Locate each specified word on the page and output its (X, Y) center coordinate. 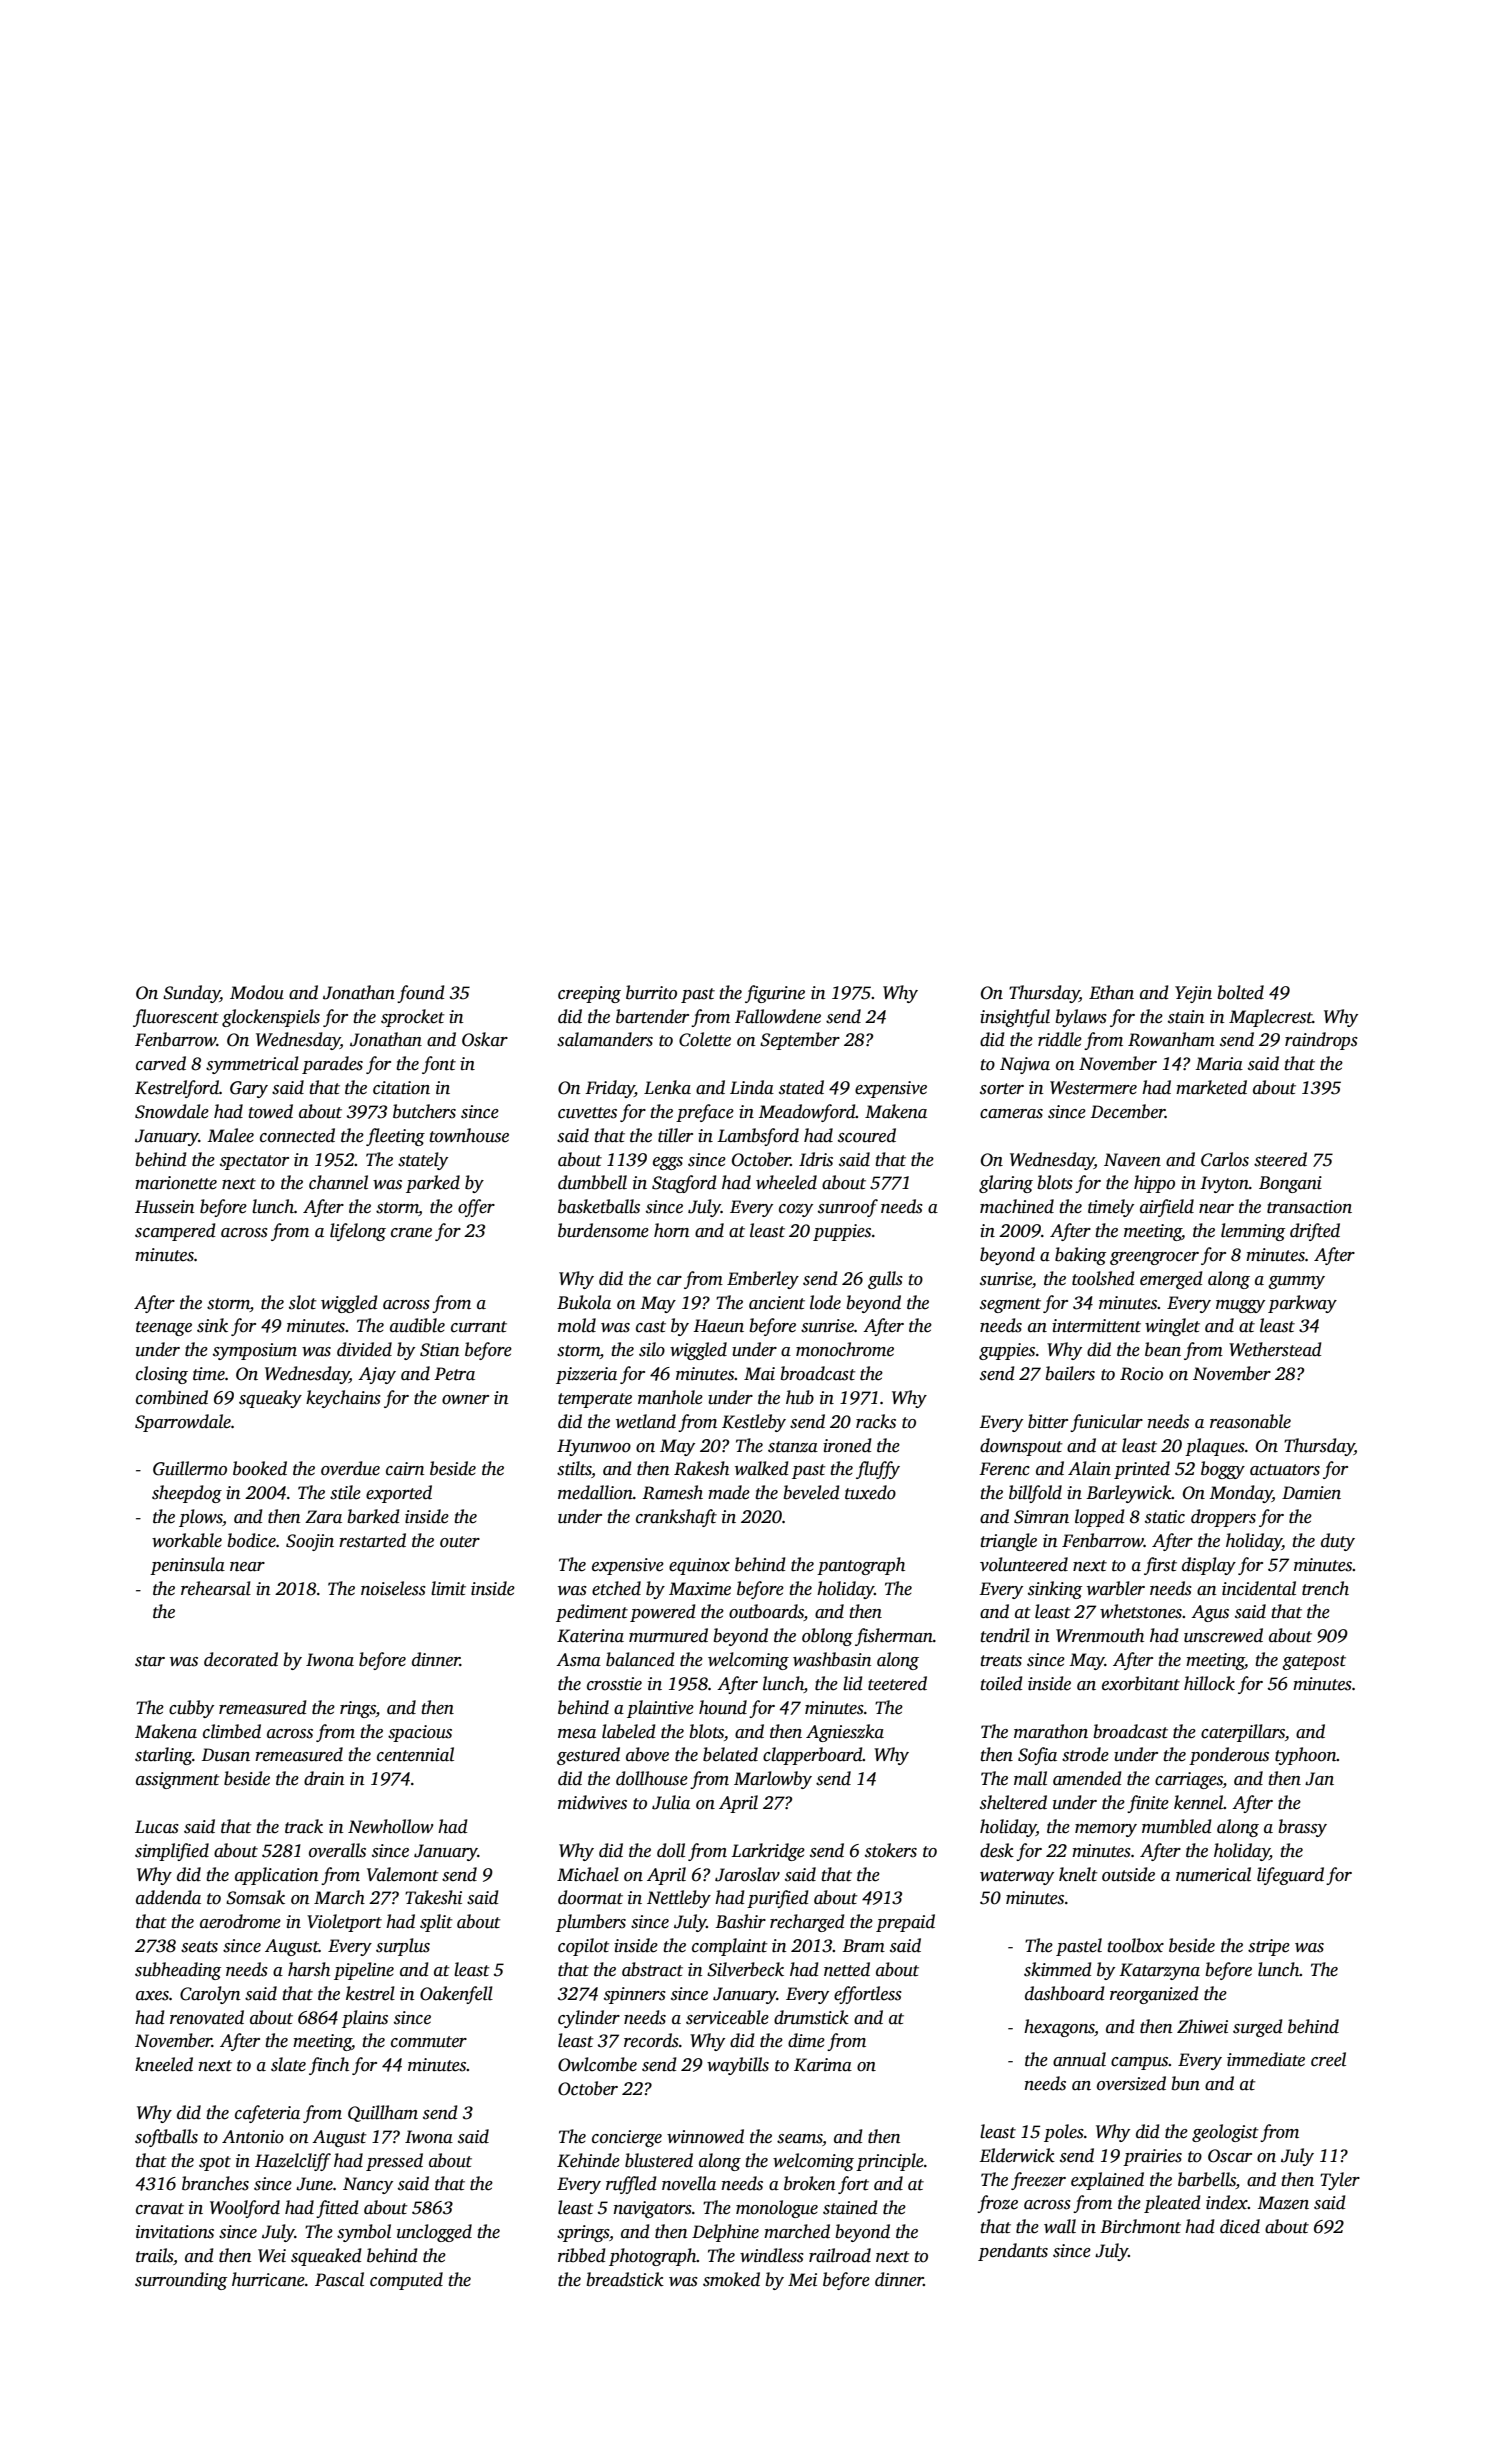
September (800, 1041)
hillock (1209, 1683)
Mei (802, 2280)
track (304, 1826)
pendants (1013, 2252)
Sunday (191, 994)
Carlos (1225, 1159)
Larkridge (768, 1852)
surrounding (181, 2281)
